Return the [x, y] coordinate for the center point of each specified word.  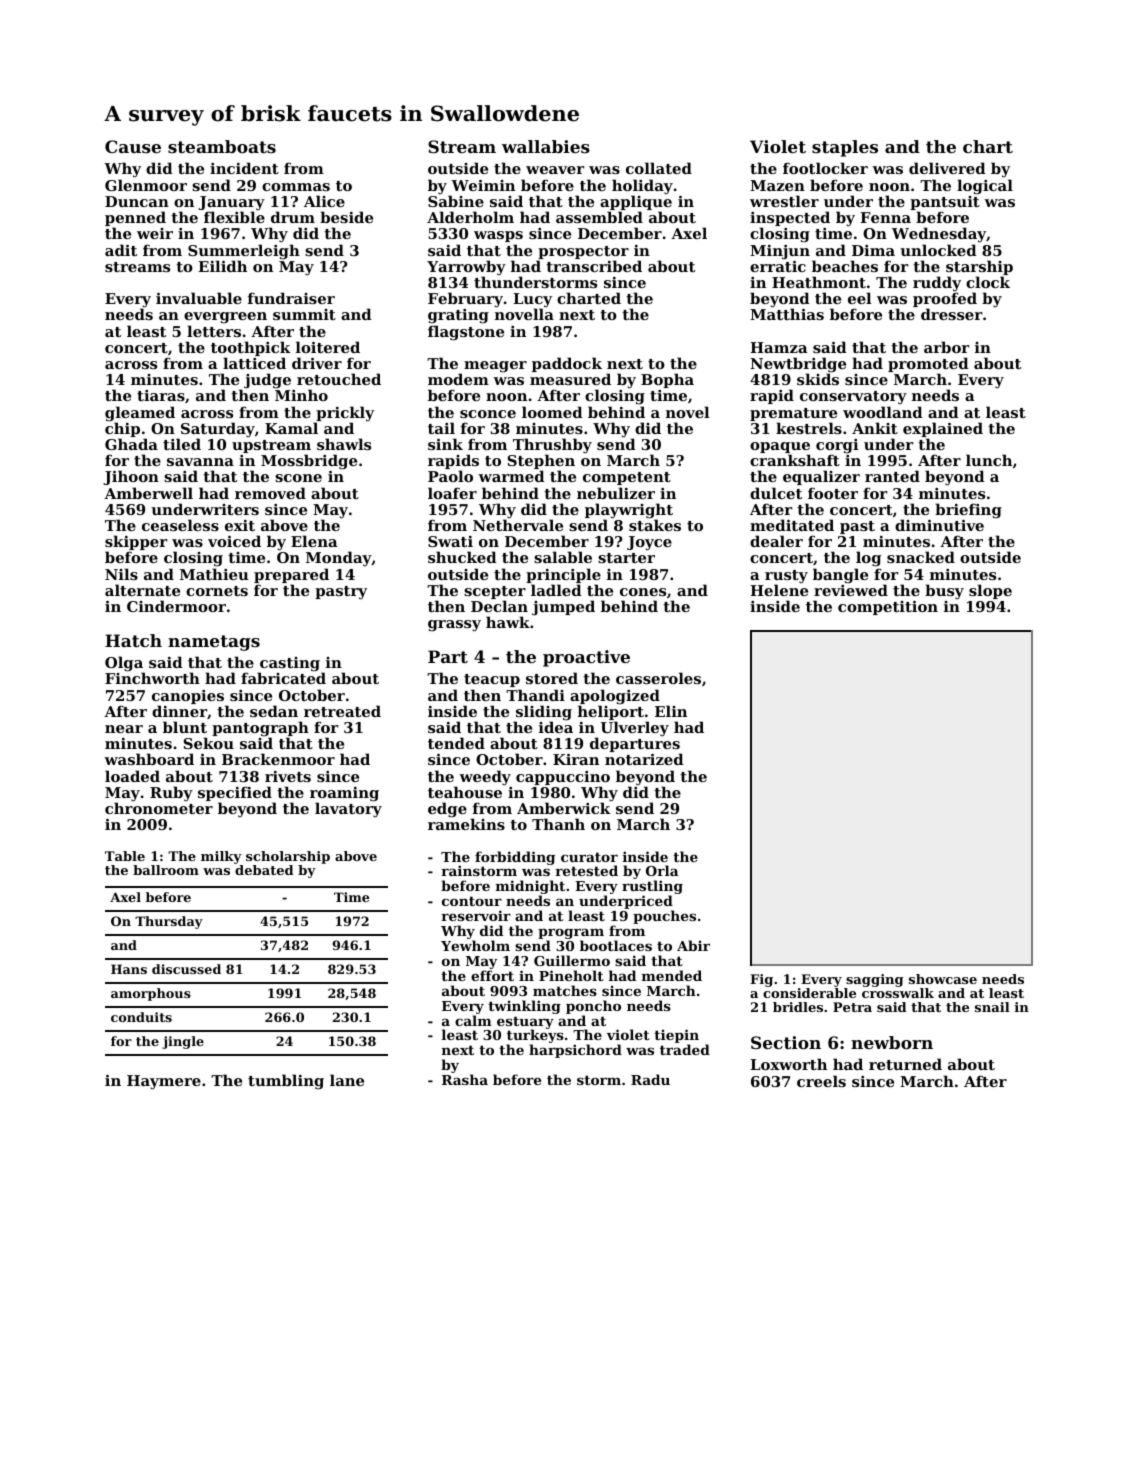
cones [643, 592]
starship [979, 267]
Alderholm [470, 217]
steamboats [222, 146]
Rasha [465, 1080]
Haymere [164, 1082]
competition [888, 608]
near [124, 729]
